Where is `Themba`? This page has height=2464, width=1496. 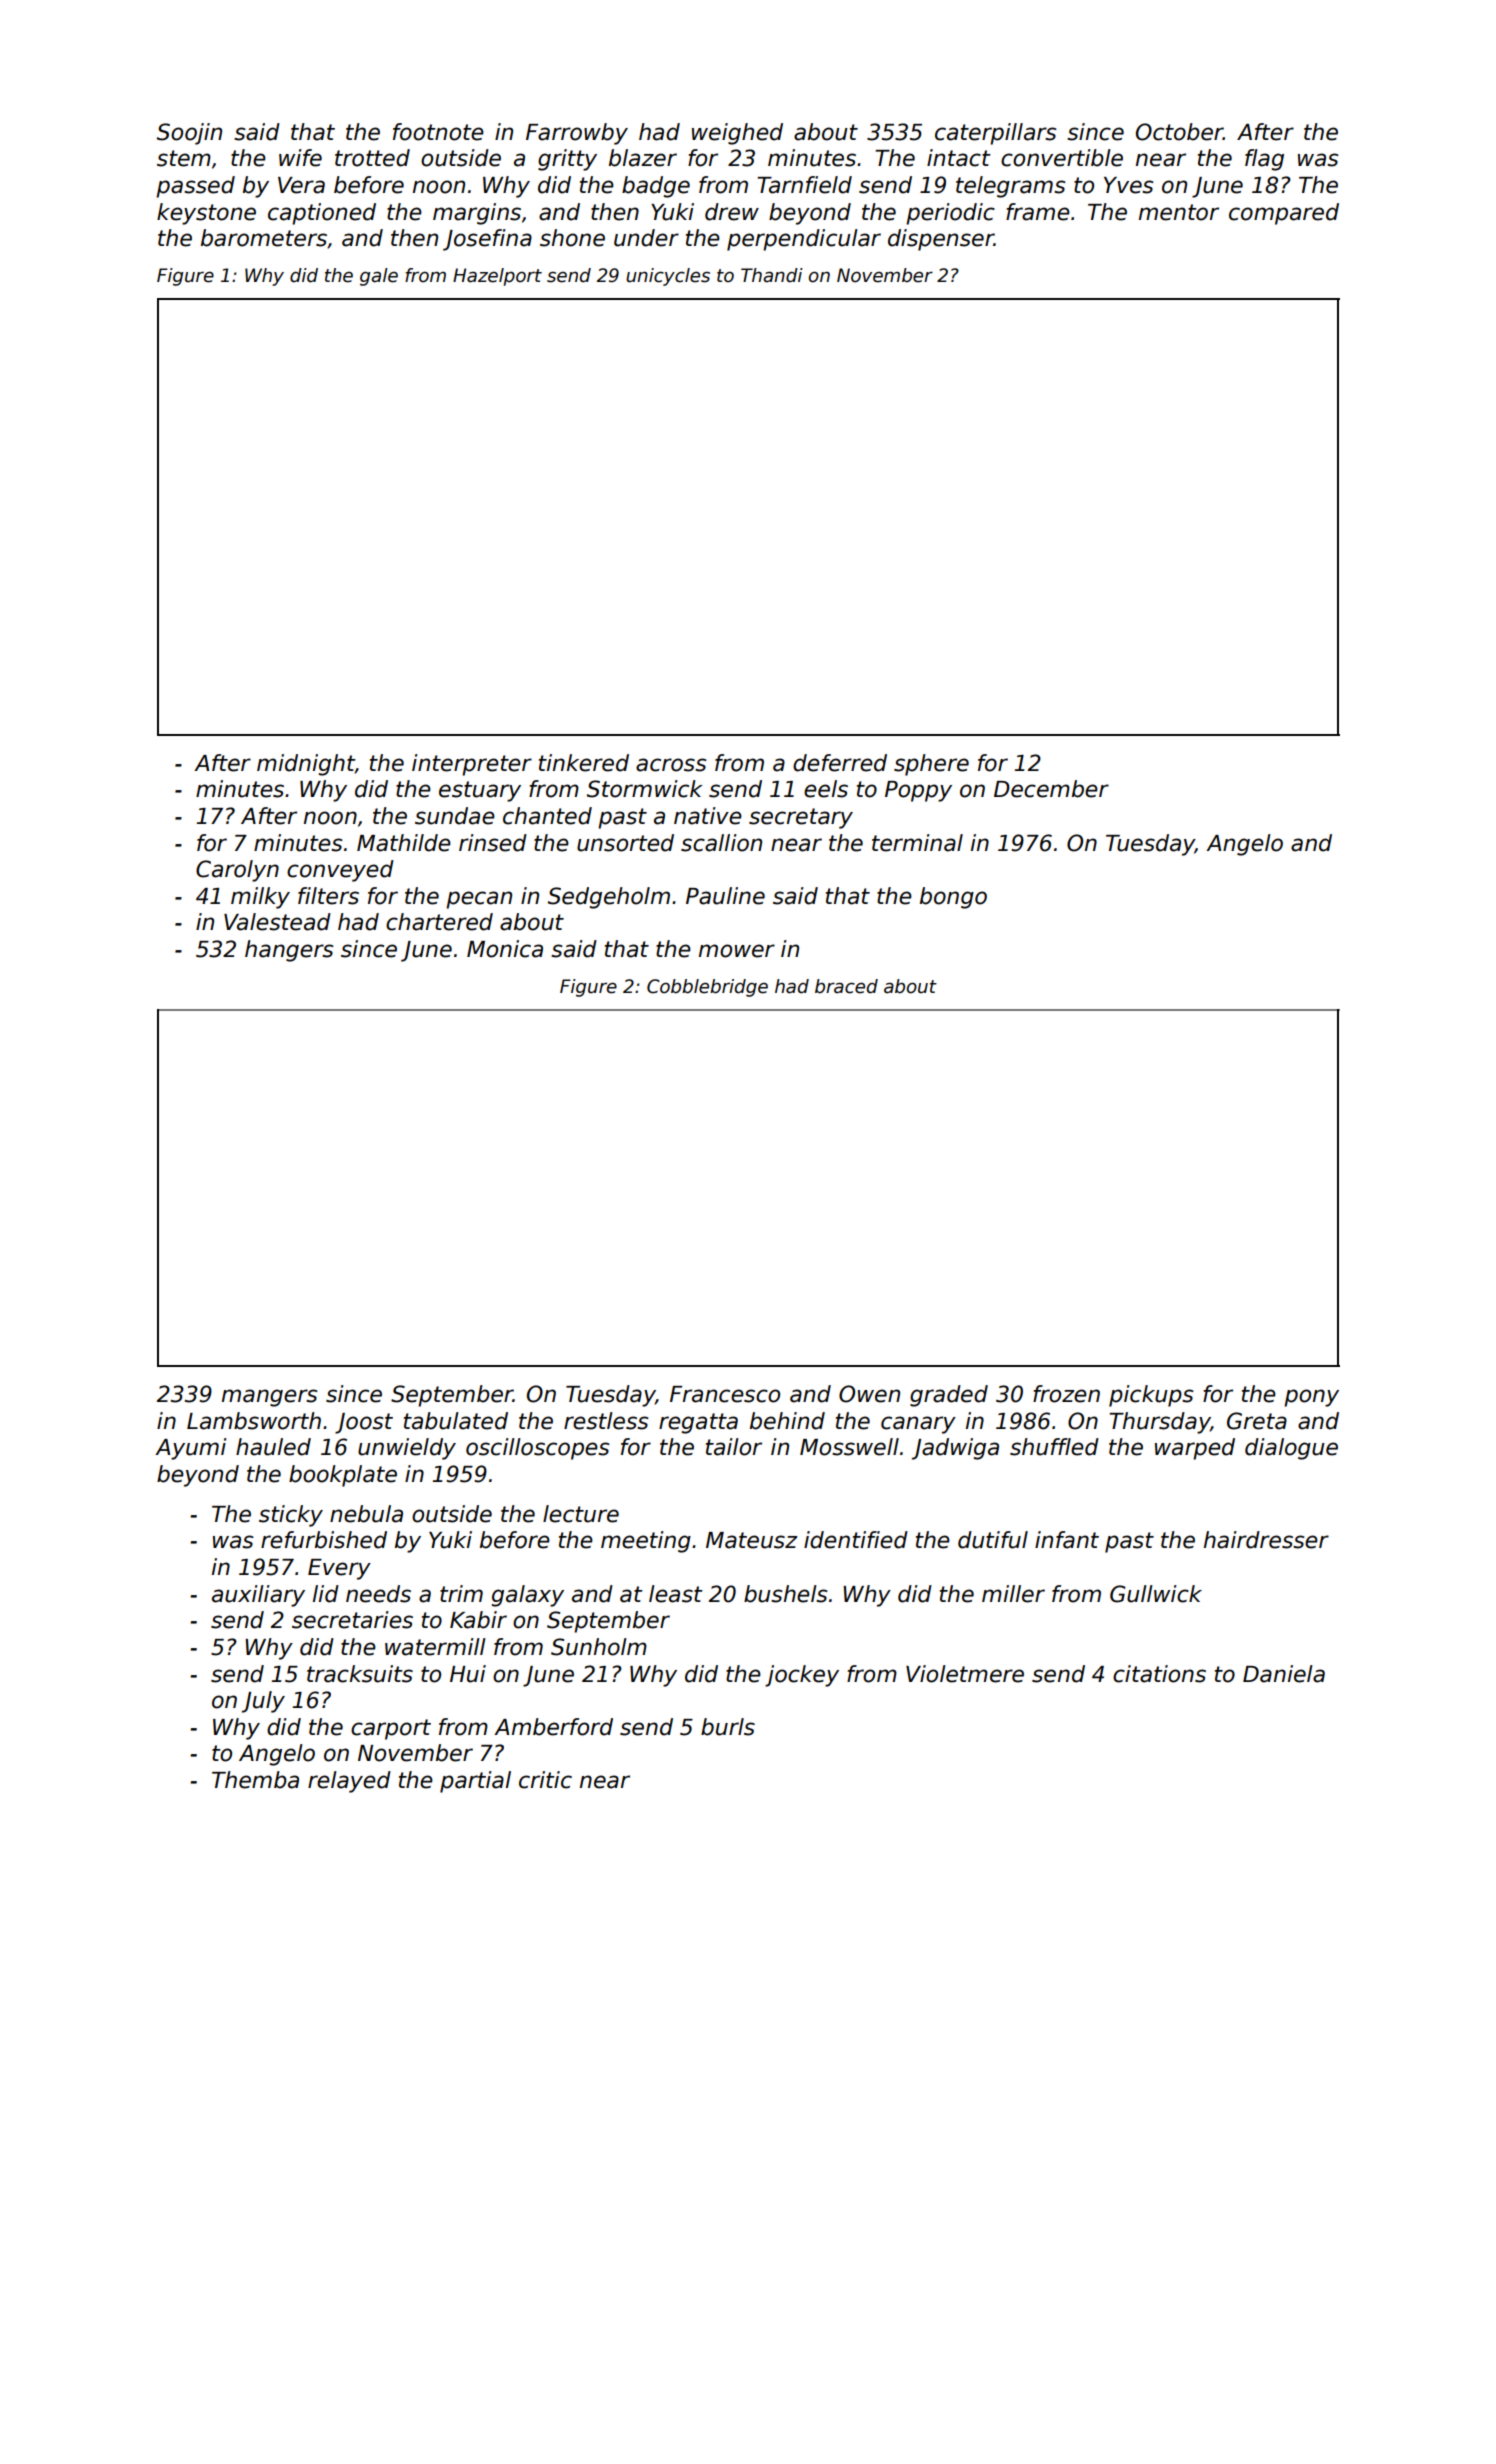
Themba is located at coordinates (255, 1780).
